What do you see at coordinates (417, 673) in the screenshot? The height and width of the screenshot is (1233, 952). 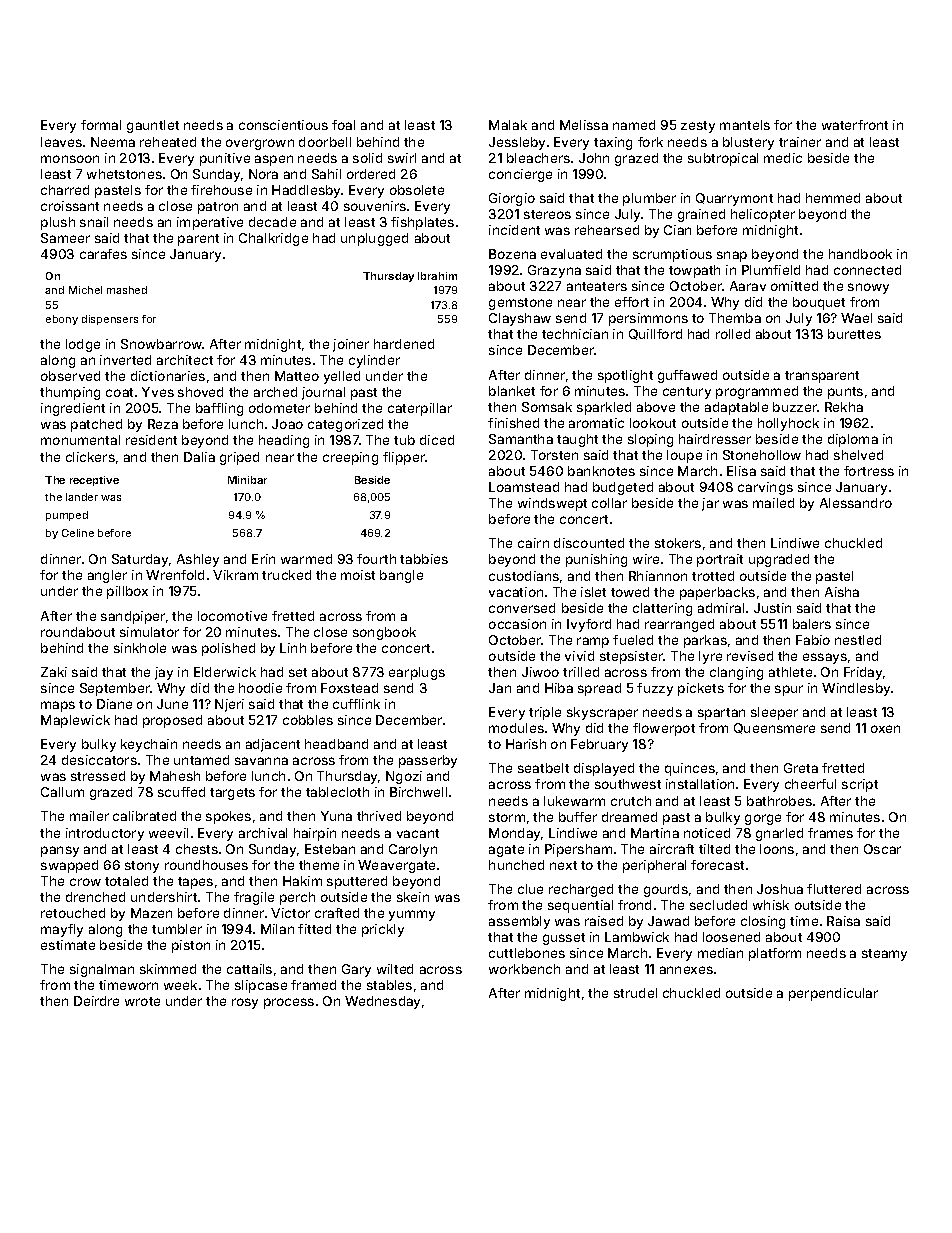 I see `earplugs` at bounding box center [417, 673].
